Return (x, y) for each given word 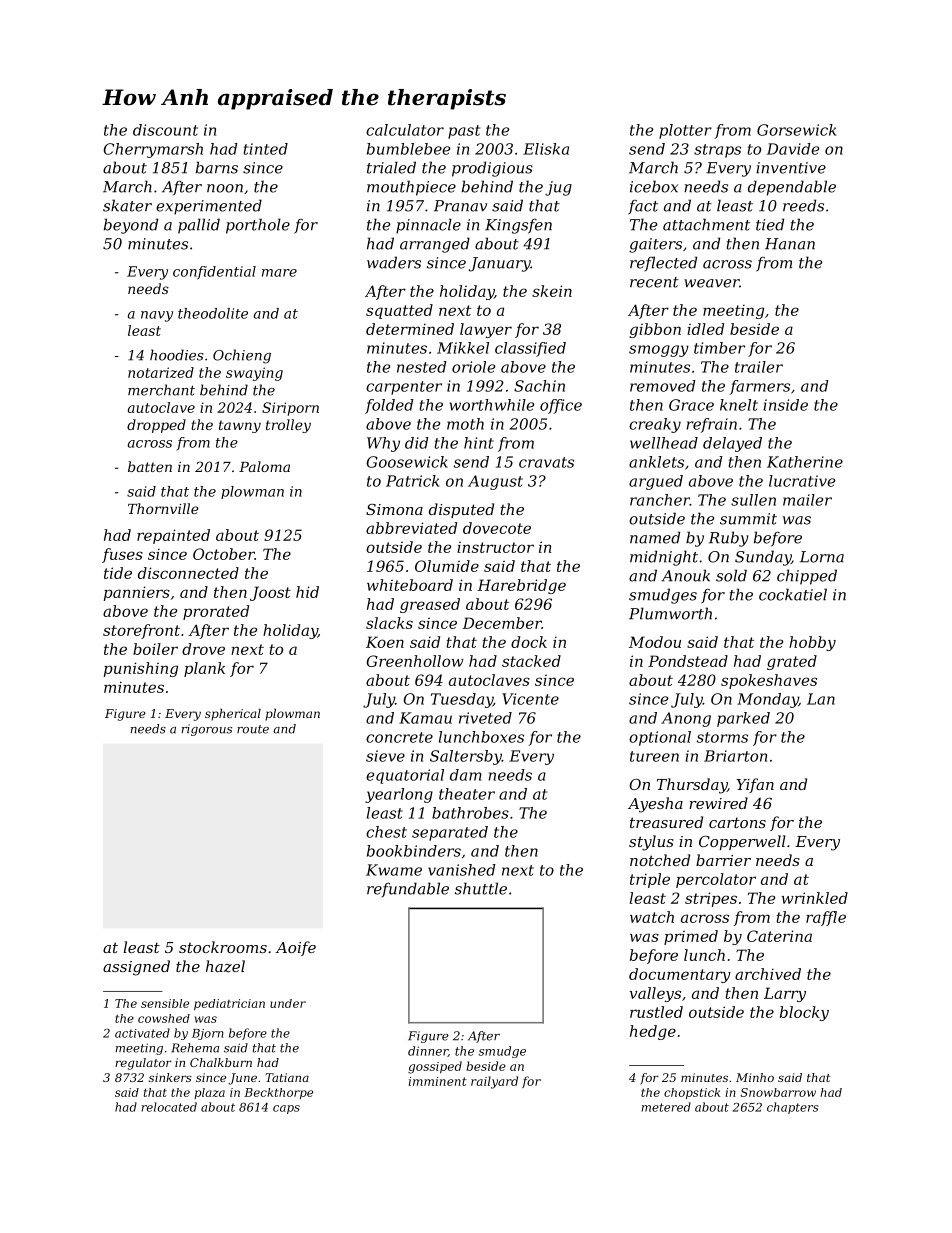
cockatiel (793, 594)
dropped (156, 426)
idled (705, 329)
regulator (143, 1064)
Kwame (394, 870)
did (417, 443)
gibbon (655, 330)
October (224, 554)
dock (529, 642)
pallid (199, 226)
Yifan (755, 785)
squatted (399, 311)
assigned (136, 968)
